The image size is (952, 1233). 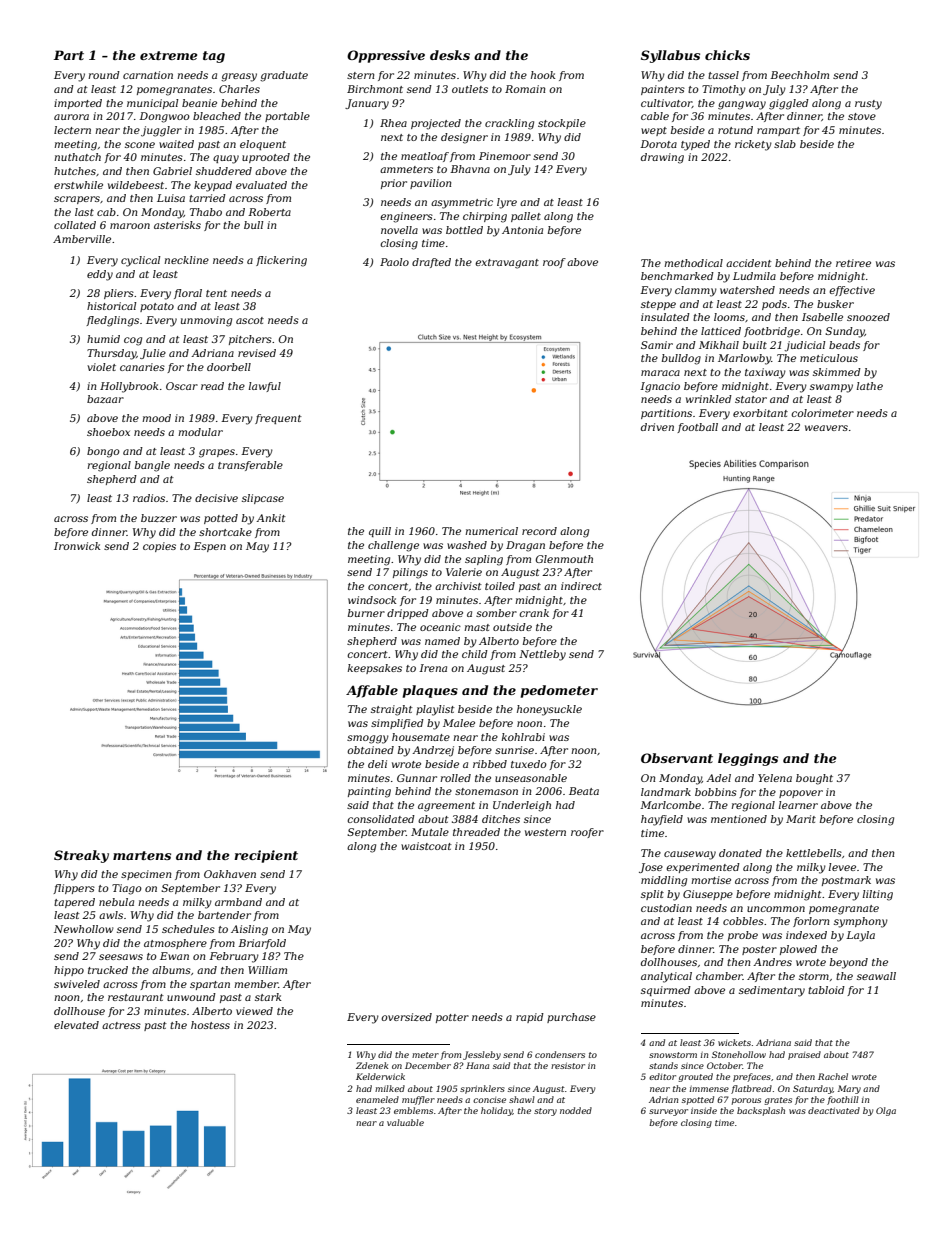 I want to click on Glenmouth, so click(x=564, y=559).
